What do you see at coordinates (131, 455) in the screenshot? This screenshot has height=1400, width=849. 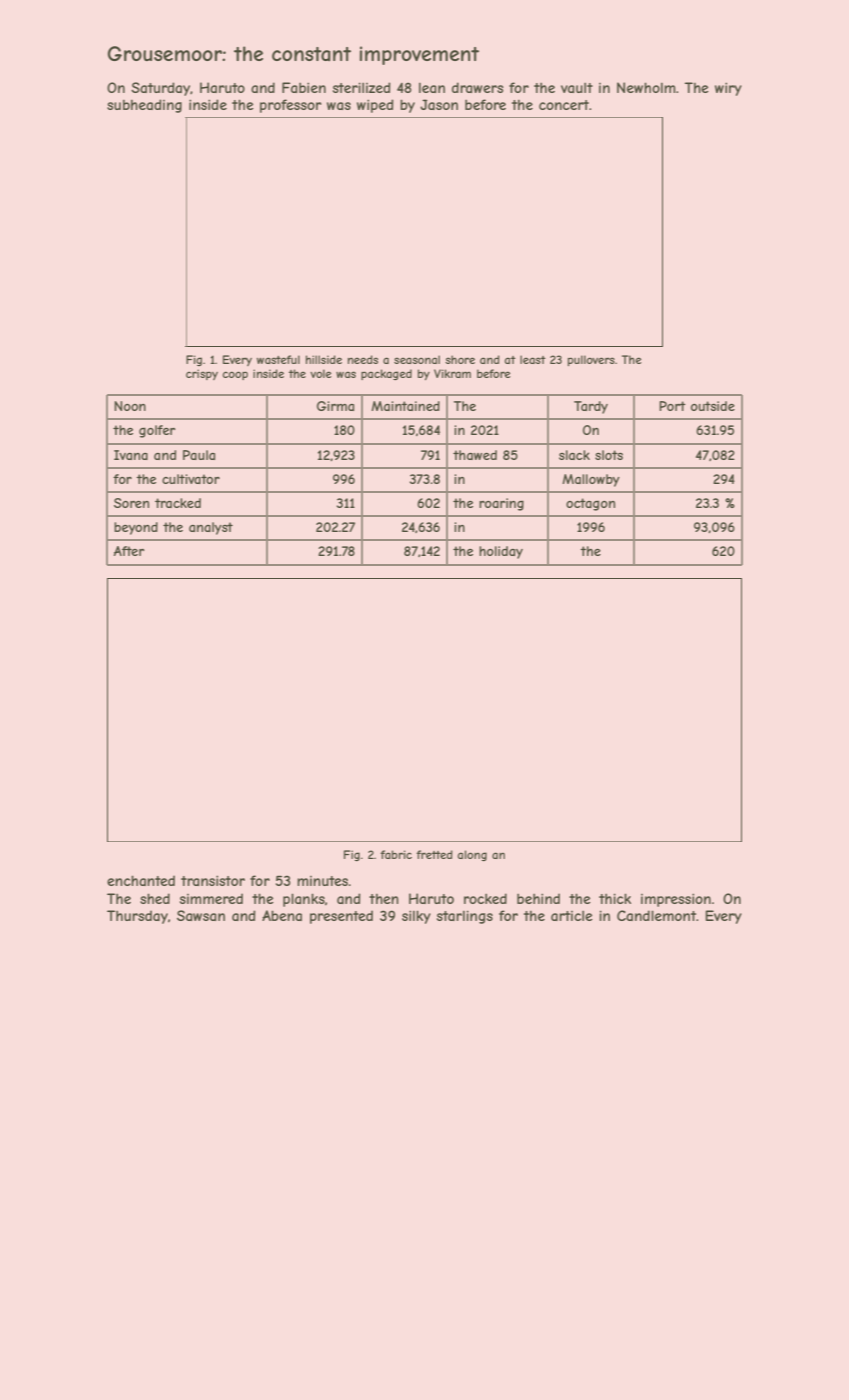 I see `Ivana` at bounding box center [131, 455].
